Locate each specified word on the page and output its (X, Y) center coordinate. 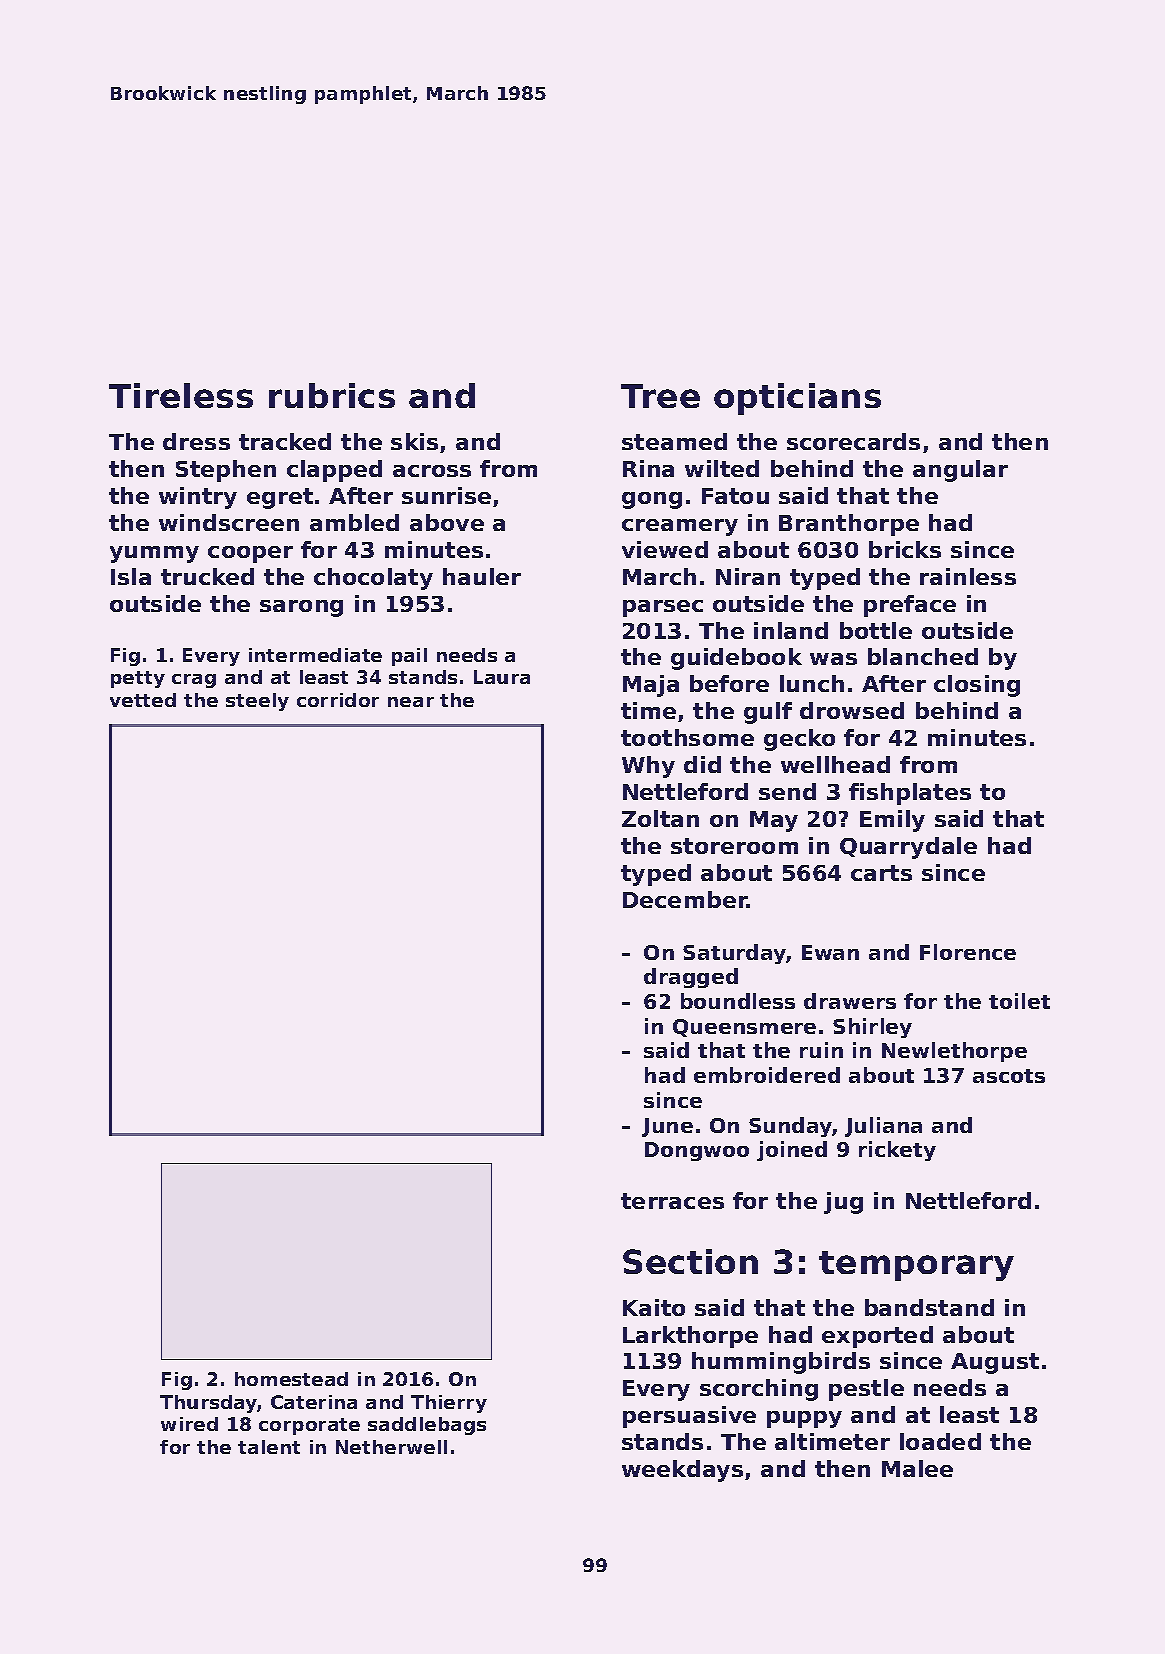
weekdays (682, 1471)
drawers (850, 1001)
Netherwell (391, 1447)
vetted (143, 700)
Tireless (181, 395)
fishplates (910, 794)
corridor (338, 700)
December (685, 899)
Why (648, 767)
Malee (917, 1468)
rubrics (332, 395)
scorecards (853, 441)
